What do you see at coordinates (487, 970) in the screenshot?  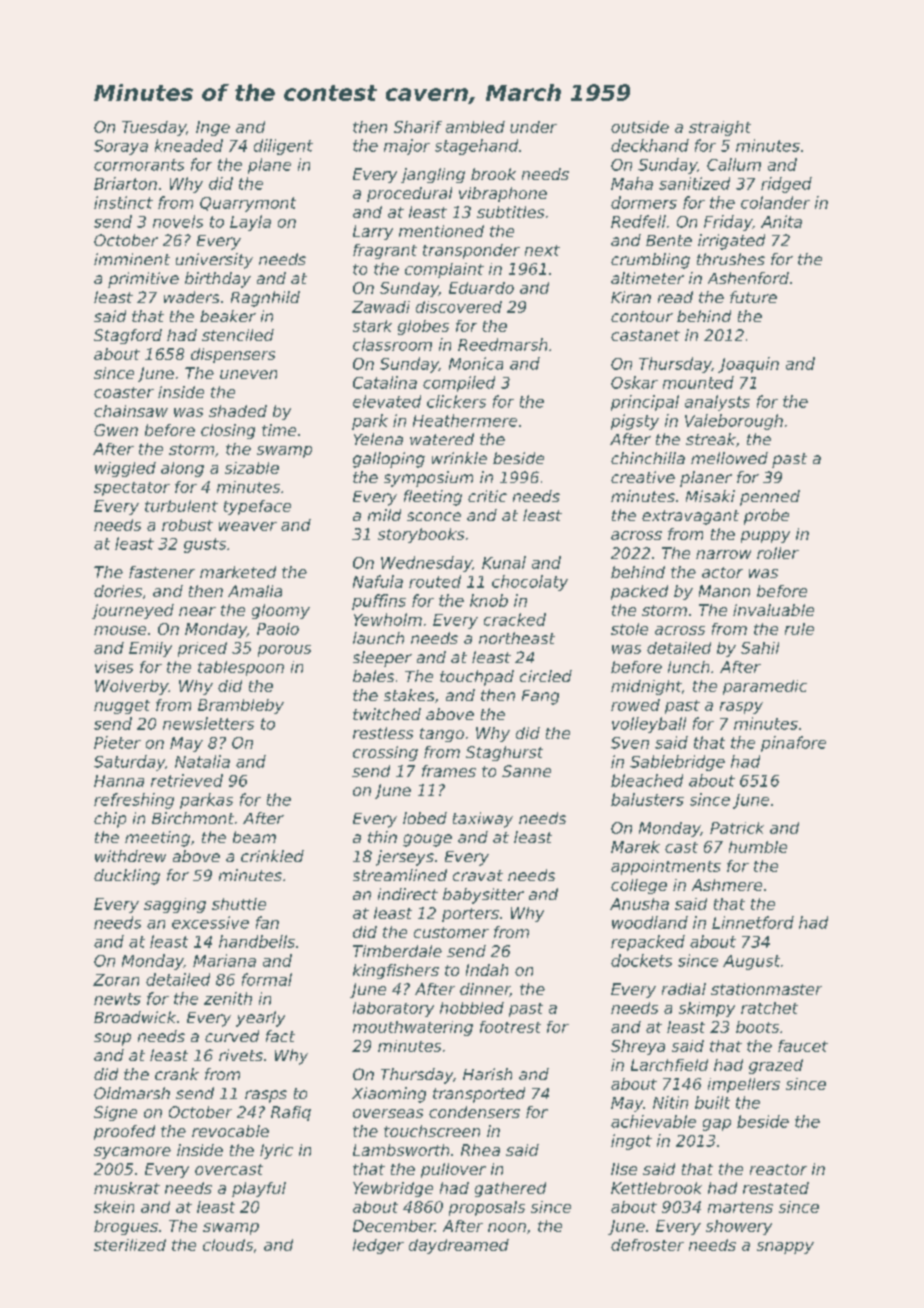 I see `Indah` at bounding box center [487, 970].
